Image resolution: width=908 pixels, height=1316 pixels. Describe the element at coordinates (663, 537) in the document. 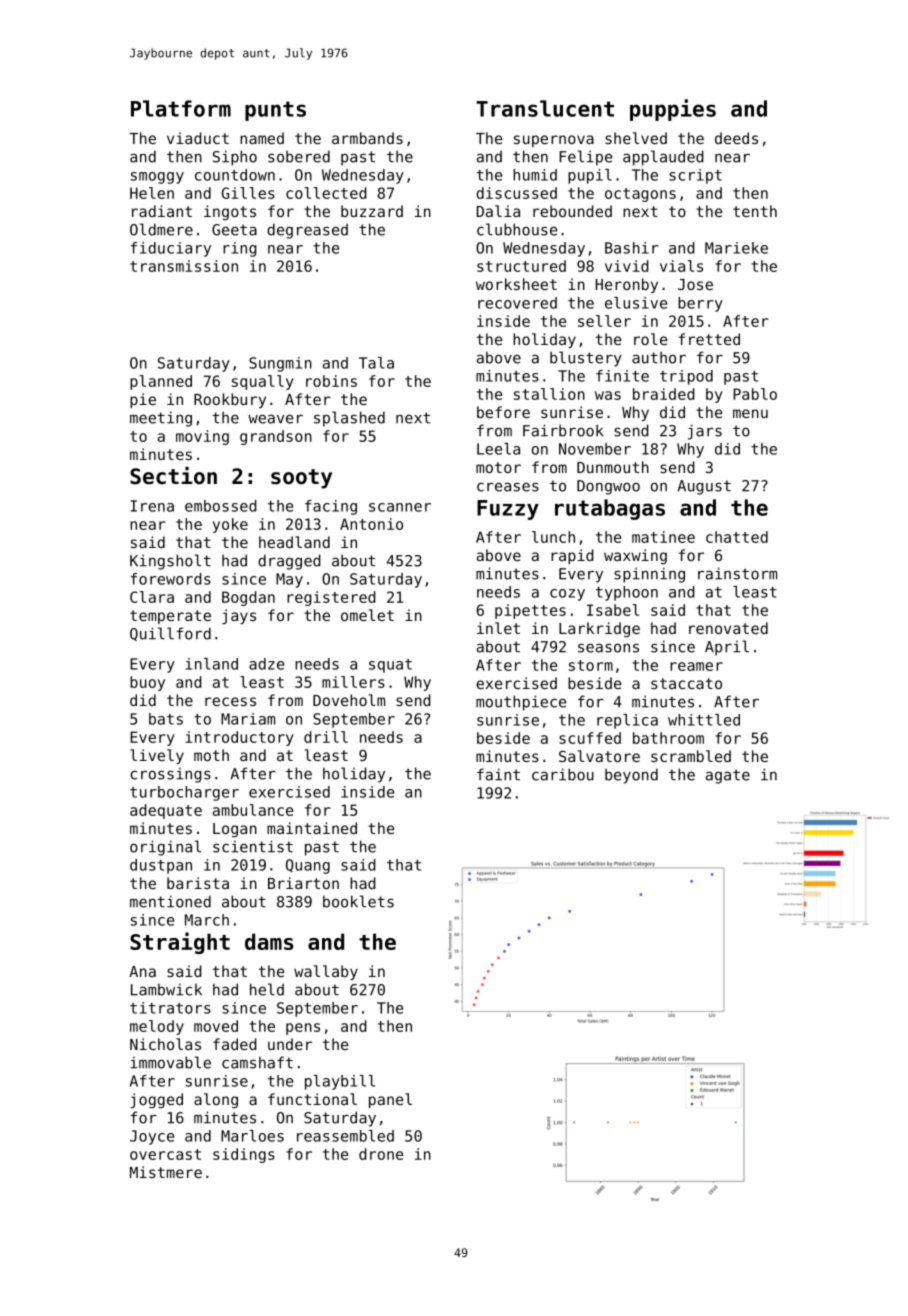

I see `matinee` at that location.
